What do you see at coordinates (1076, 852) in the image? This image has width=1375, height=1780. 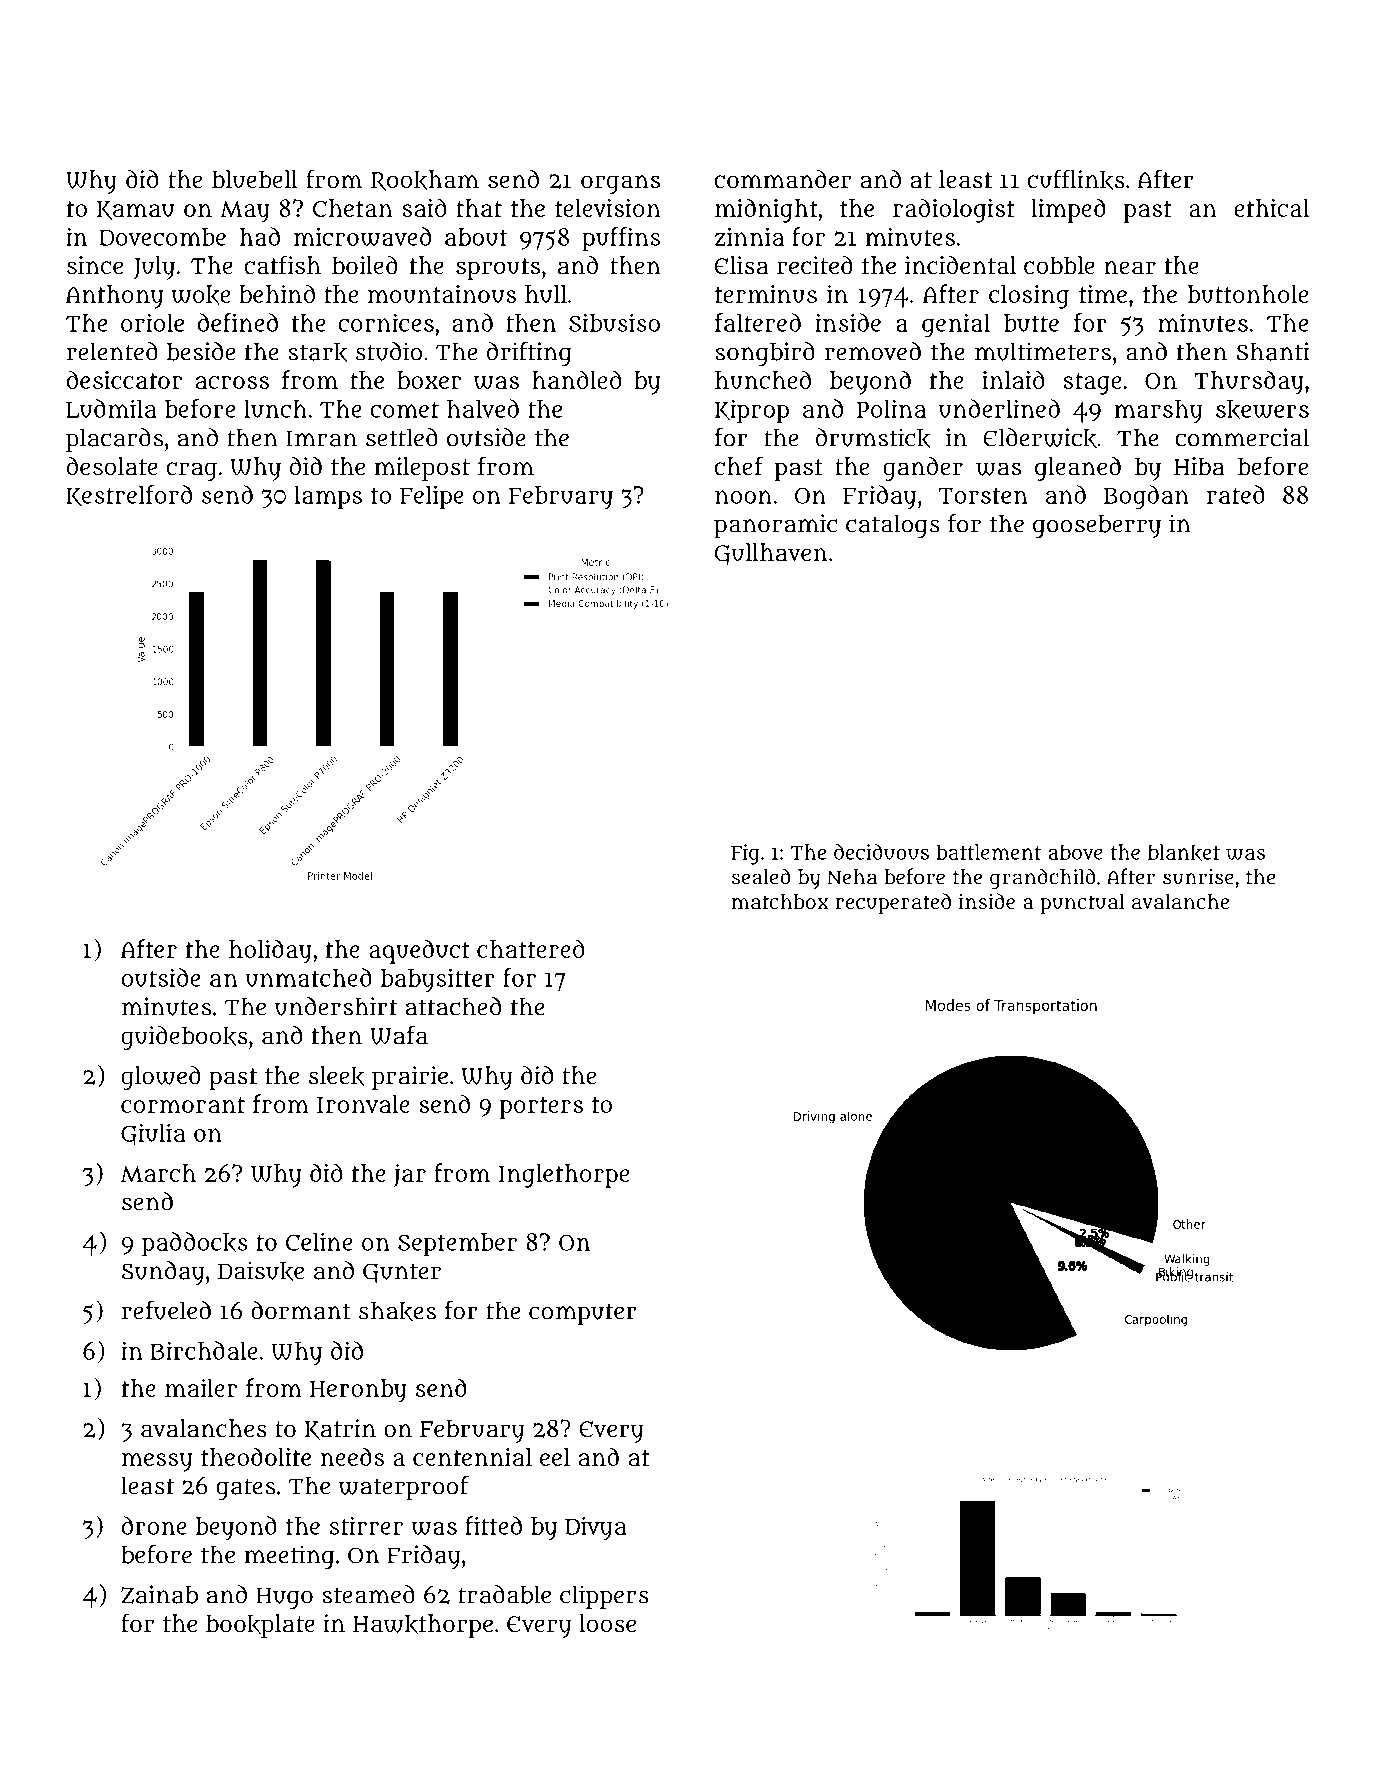 I see `above` at bounding box center [1076, 852].
